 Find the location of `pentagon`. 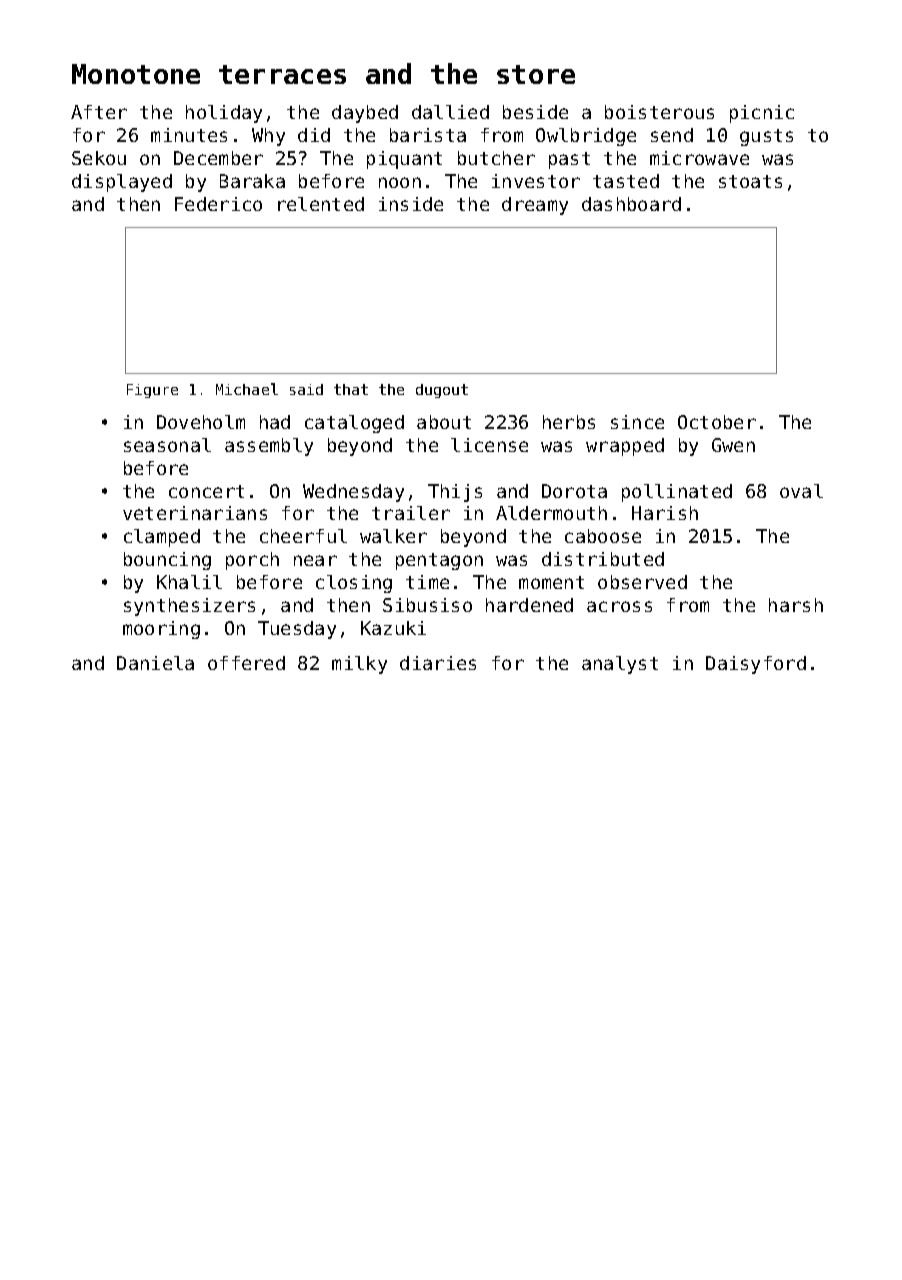

pentagon is located at coordinates (439, 561).
